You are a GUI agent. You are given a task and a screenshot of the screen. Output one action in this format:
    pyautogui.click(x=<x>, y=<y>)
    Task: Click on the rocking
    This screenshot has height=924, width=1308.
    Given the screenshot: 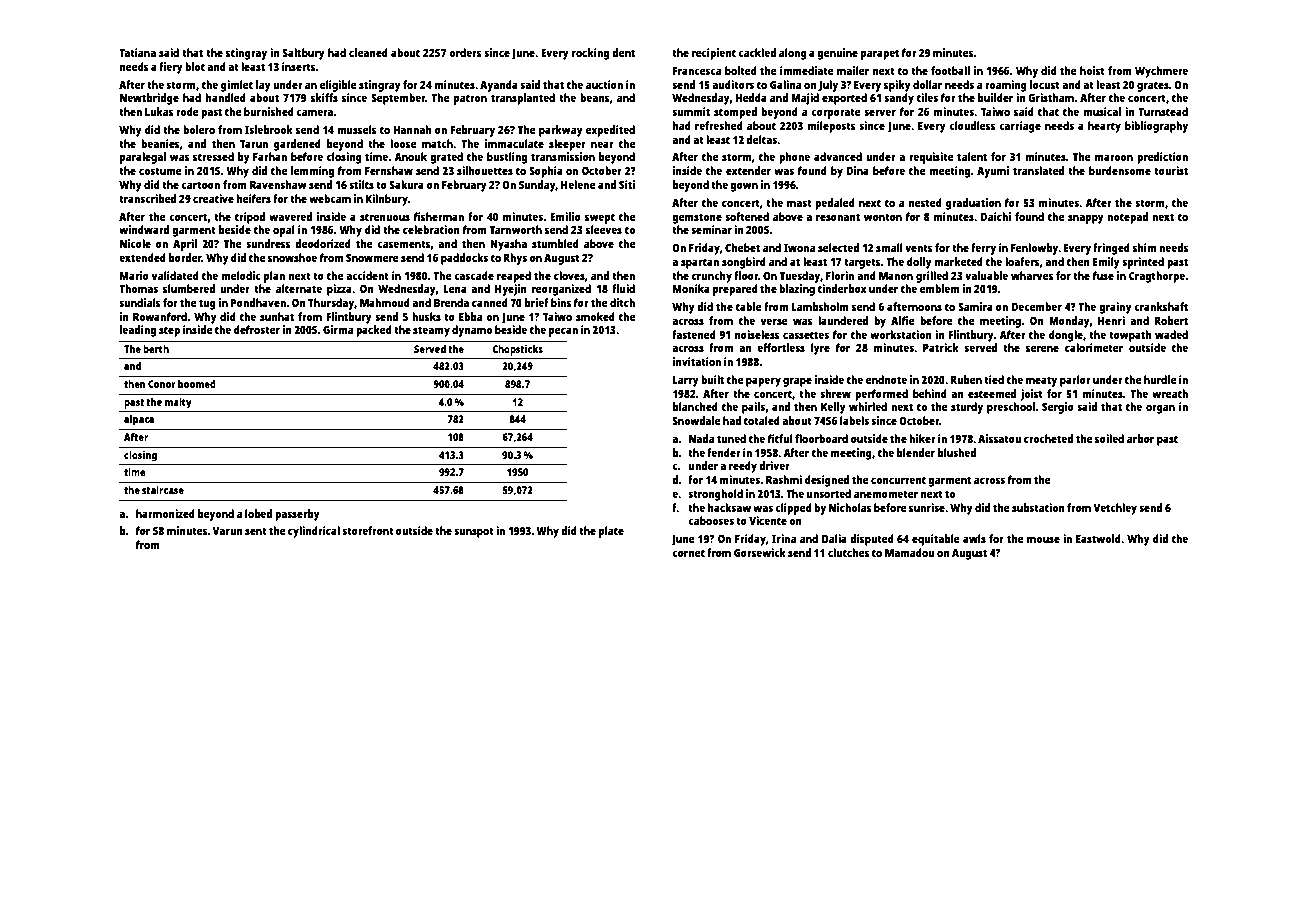 What is the action you would take?
    pyautogui.click(x=590, y=54)
